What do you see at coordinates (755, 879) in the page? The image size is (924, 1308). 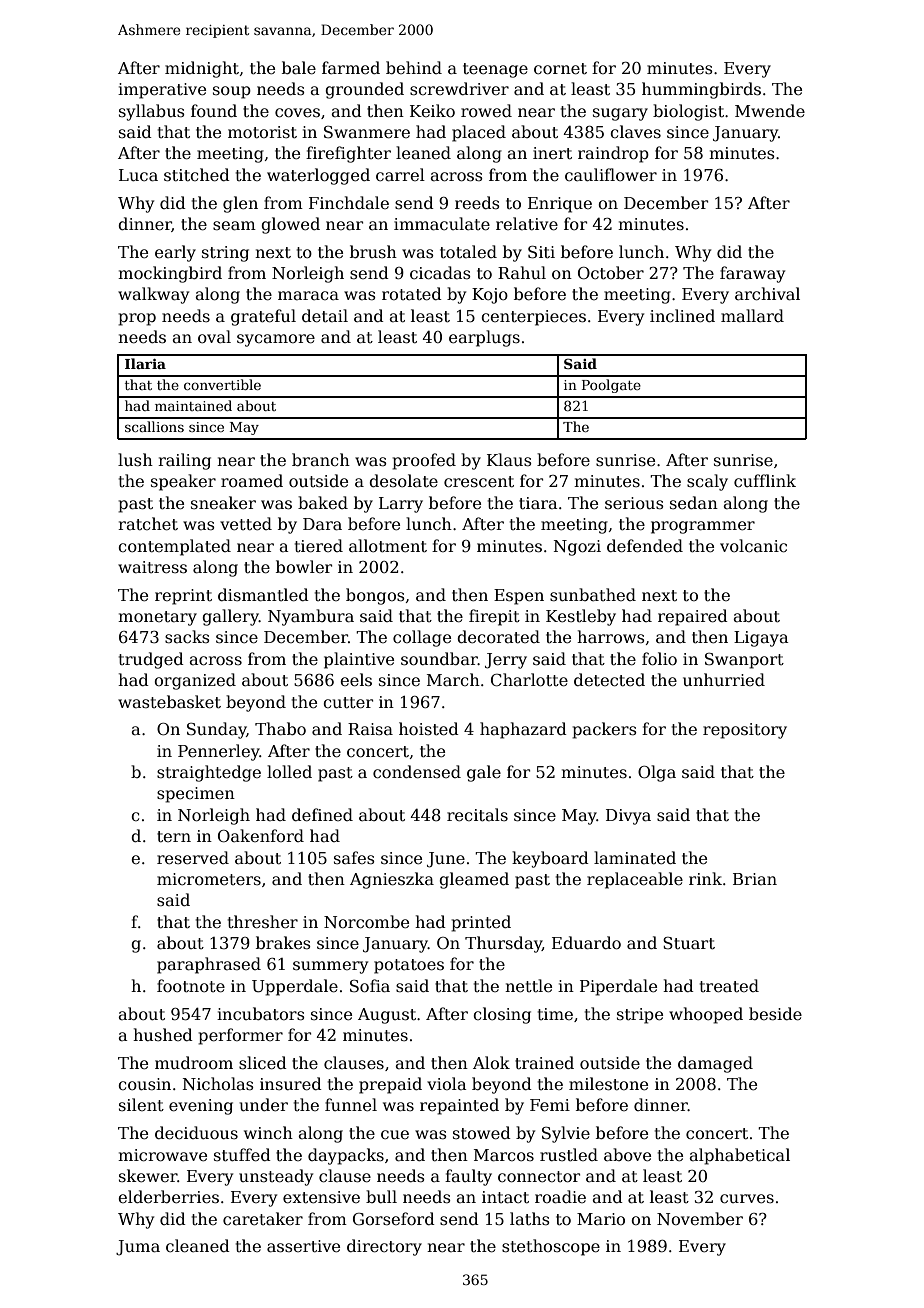 I see `Brian` at bounding box center [755, 879].
